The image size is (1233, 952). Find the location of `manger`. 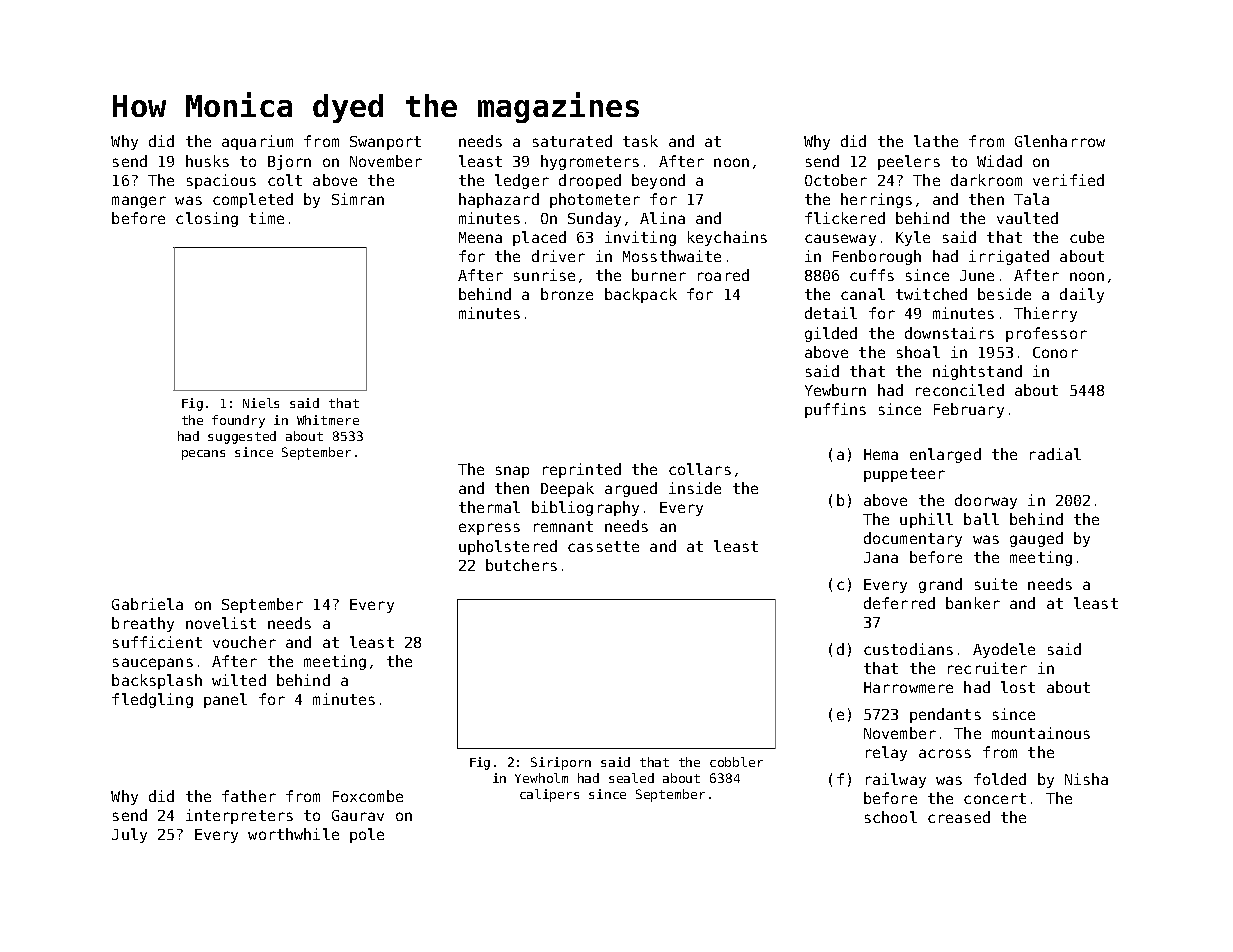

manger is located at coordinates (139, 202).
